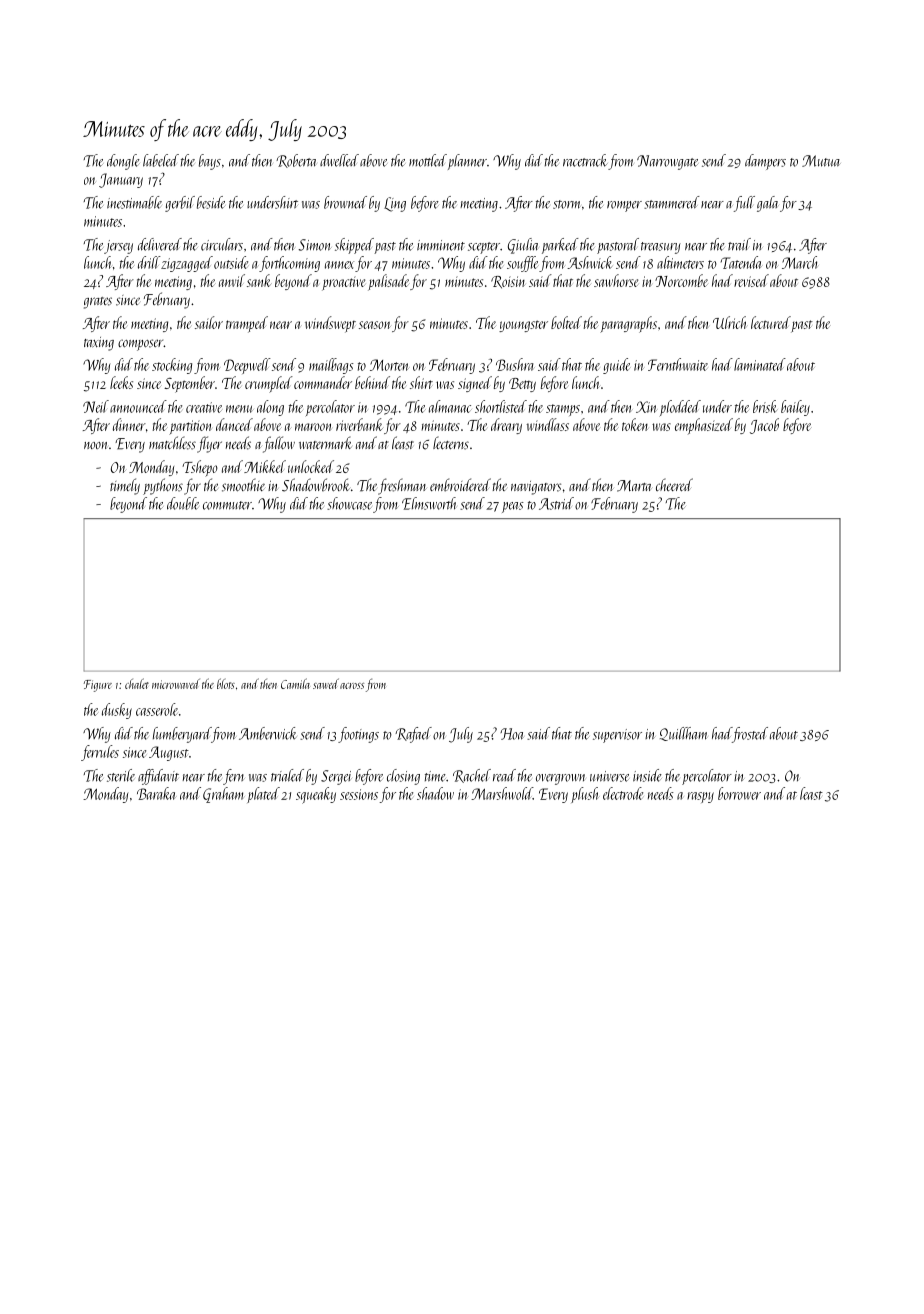 Image resolution: width=924 pixels, height=1314 pixels. What do you see at coordinates (667, 162) in the page?
I see `Narrowgate` at bounding box center [667, 162].
